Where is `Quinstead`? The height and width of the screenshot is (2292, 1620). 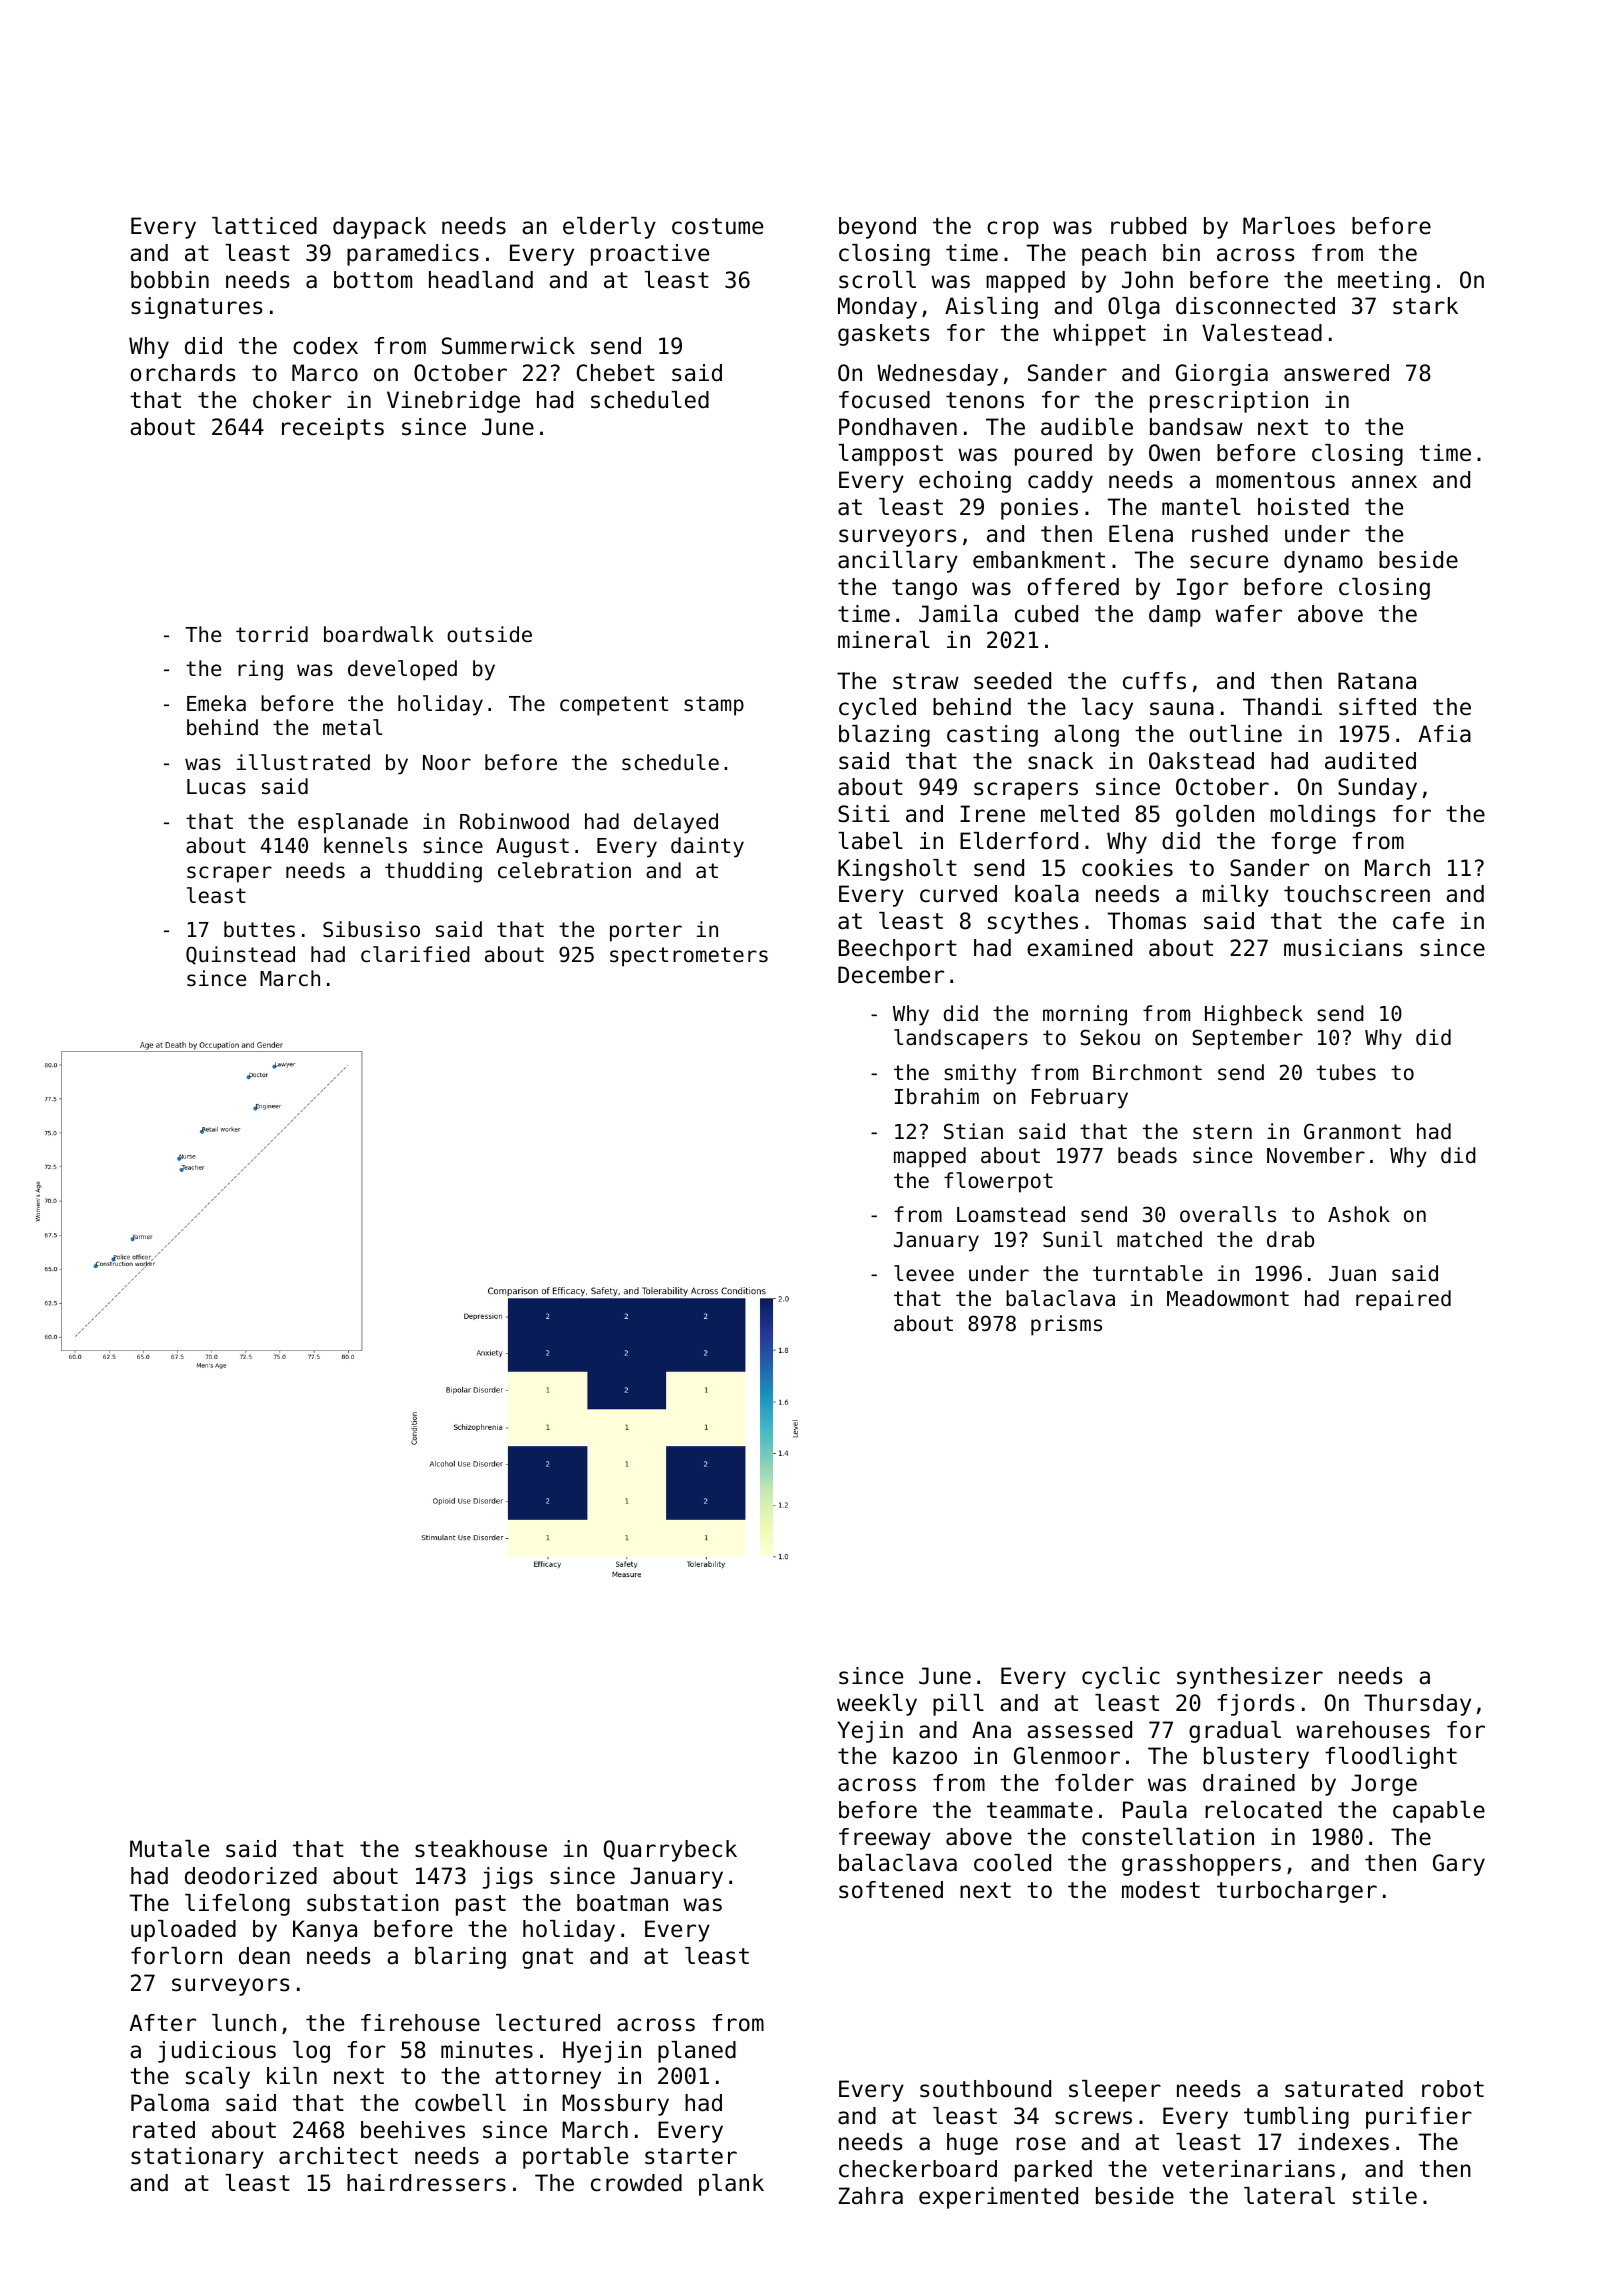 Quinstead is located at coordinates (240, 955).
